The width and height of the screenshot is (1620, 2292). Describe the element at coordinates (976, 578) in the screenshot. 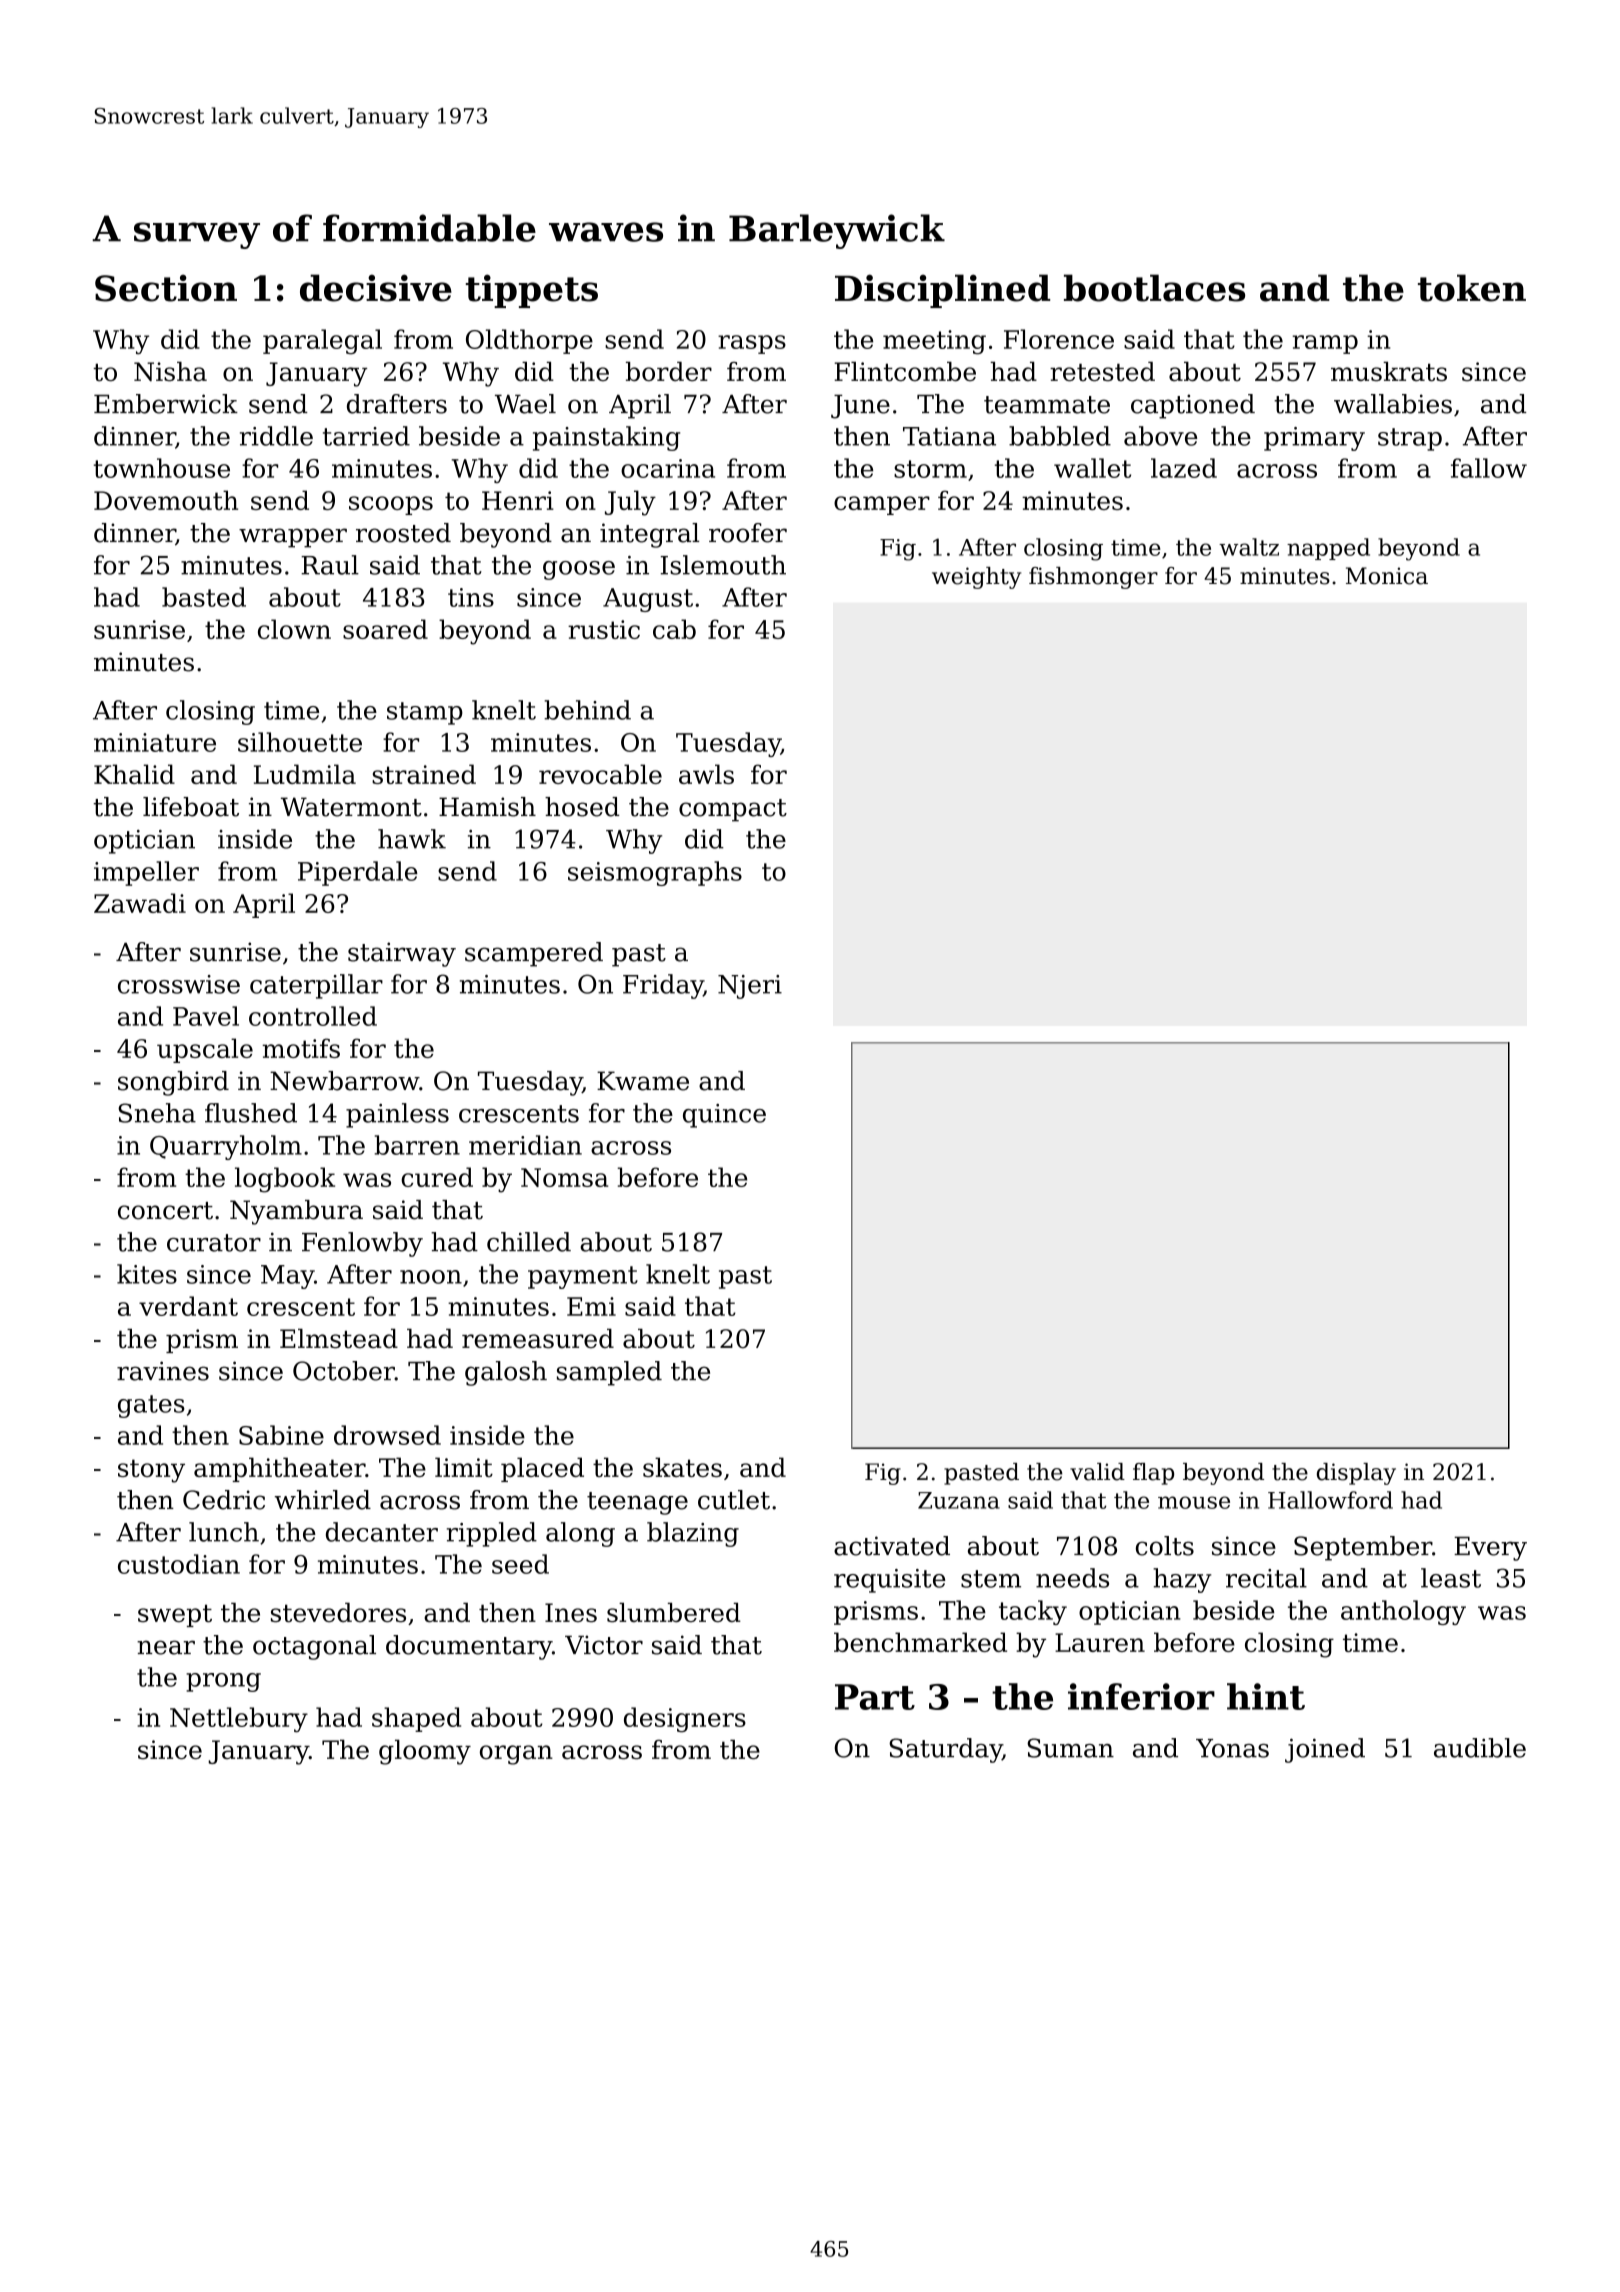

I see `weighty` at that location.
